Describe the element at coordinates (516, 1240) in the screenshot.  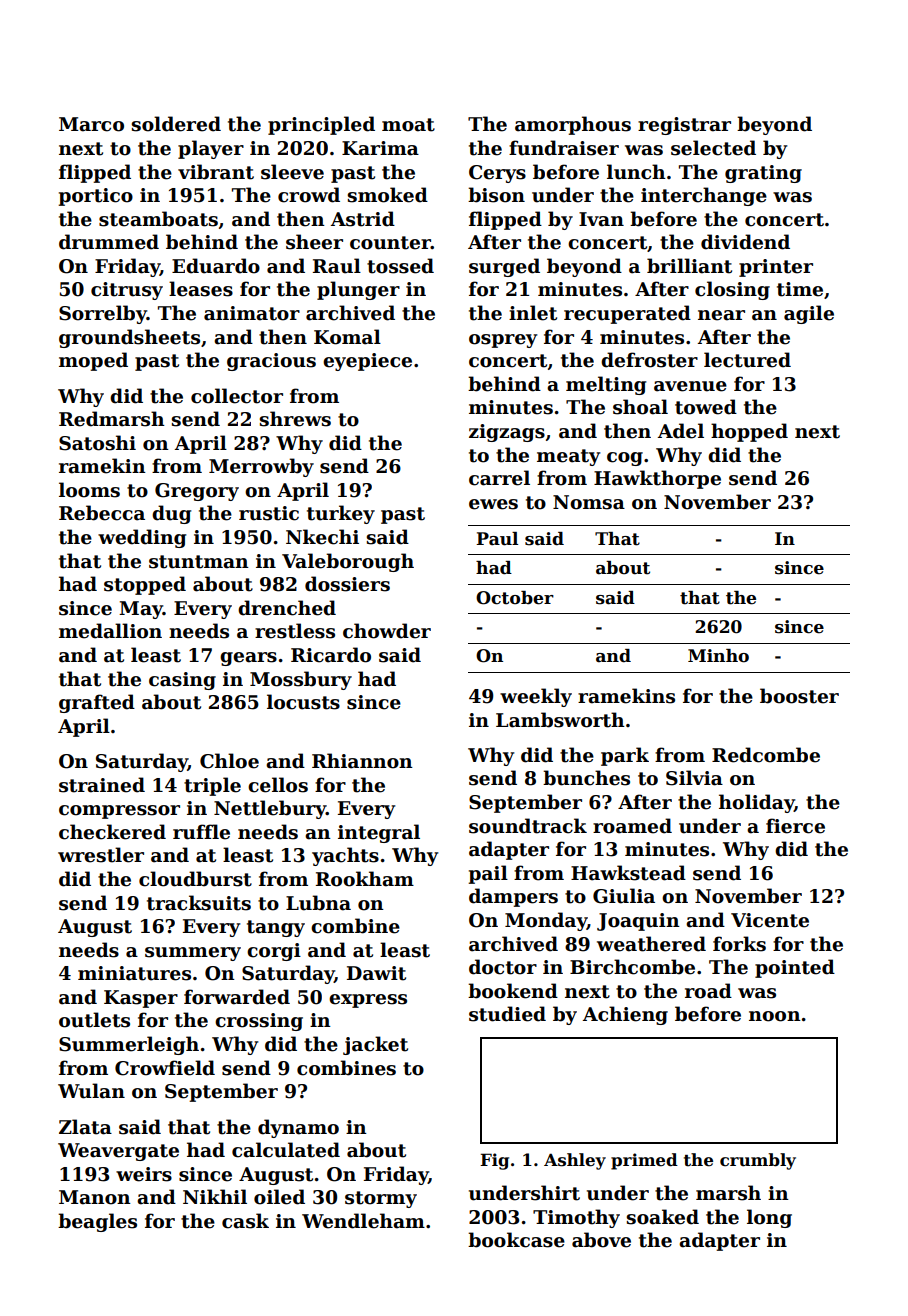
I see `bookcase` at that location.
